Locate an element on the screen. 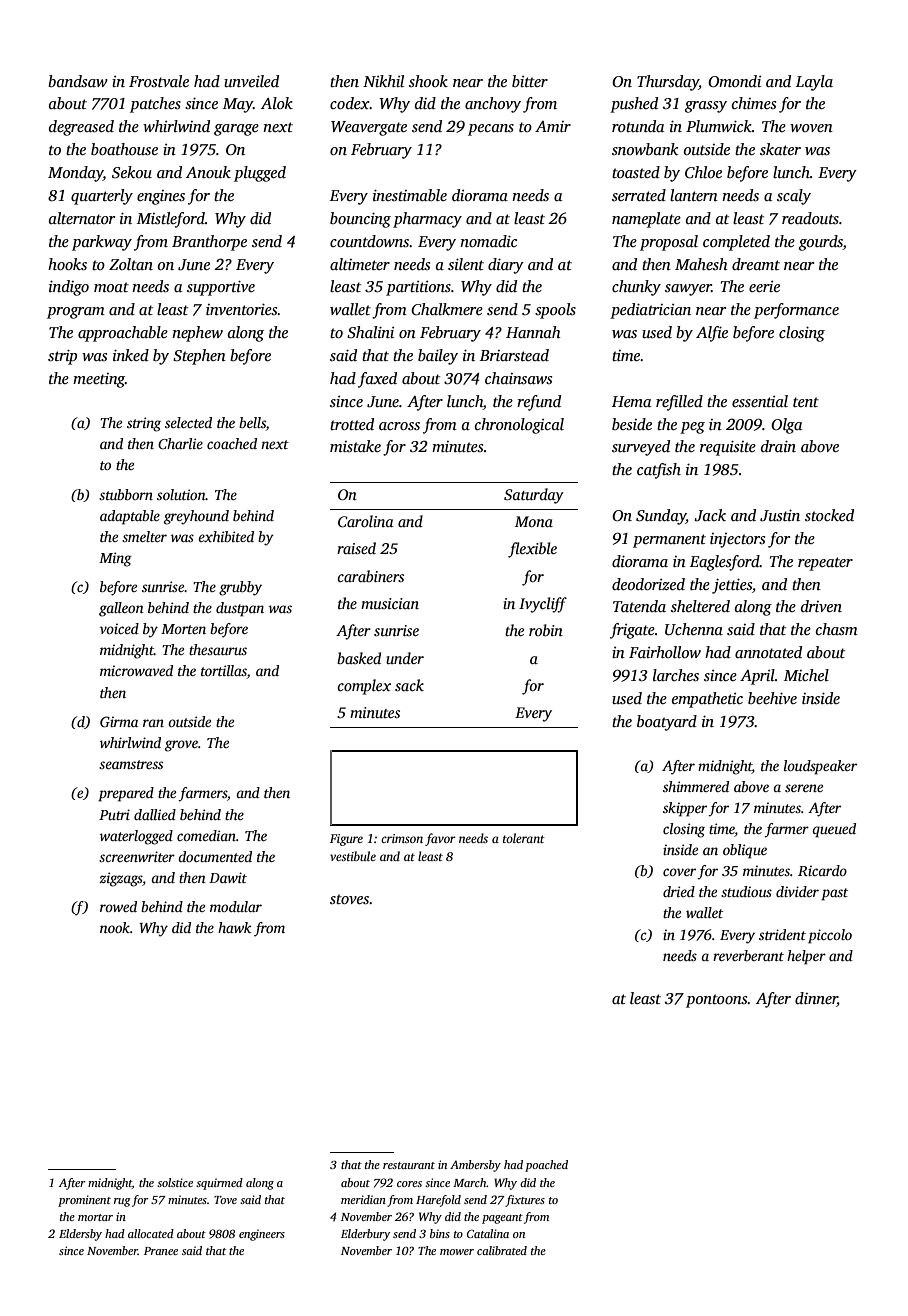 This screenshot has height=1316, width=908. inventories is located at coordinates (242, 309).
